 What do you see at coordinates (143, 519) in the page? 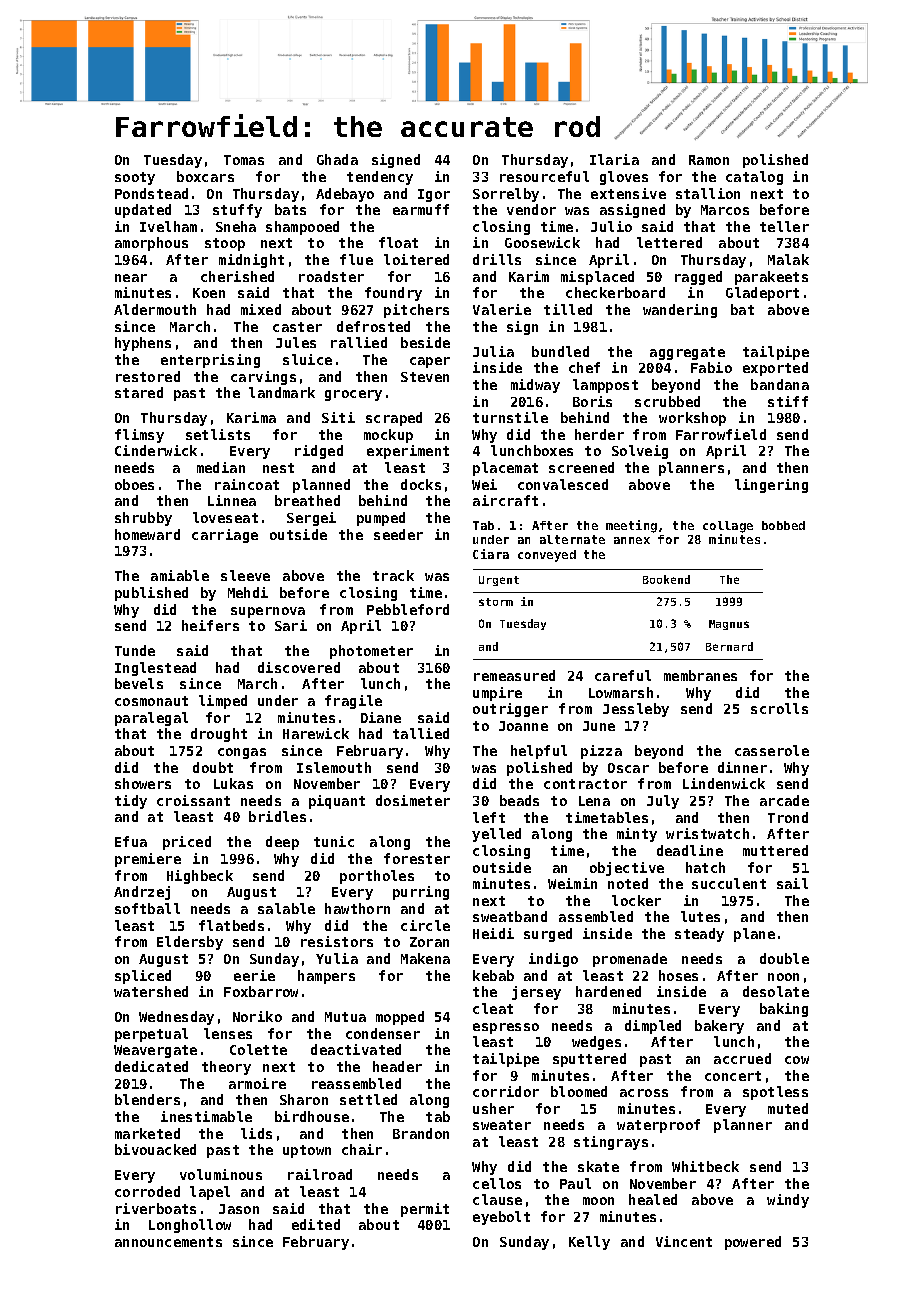
I see `shrubby` at bounding box center [143, 519].
